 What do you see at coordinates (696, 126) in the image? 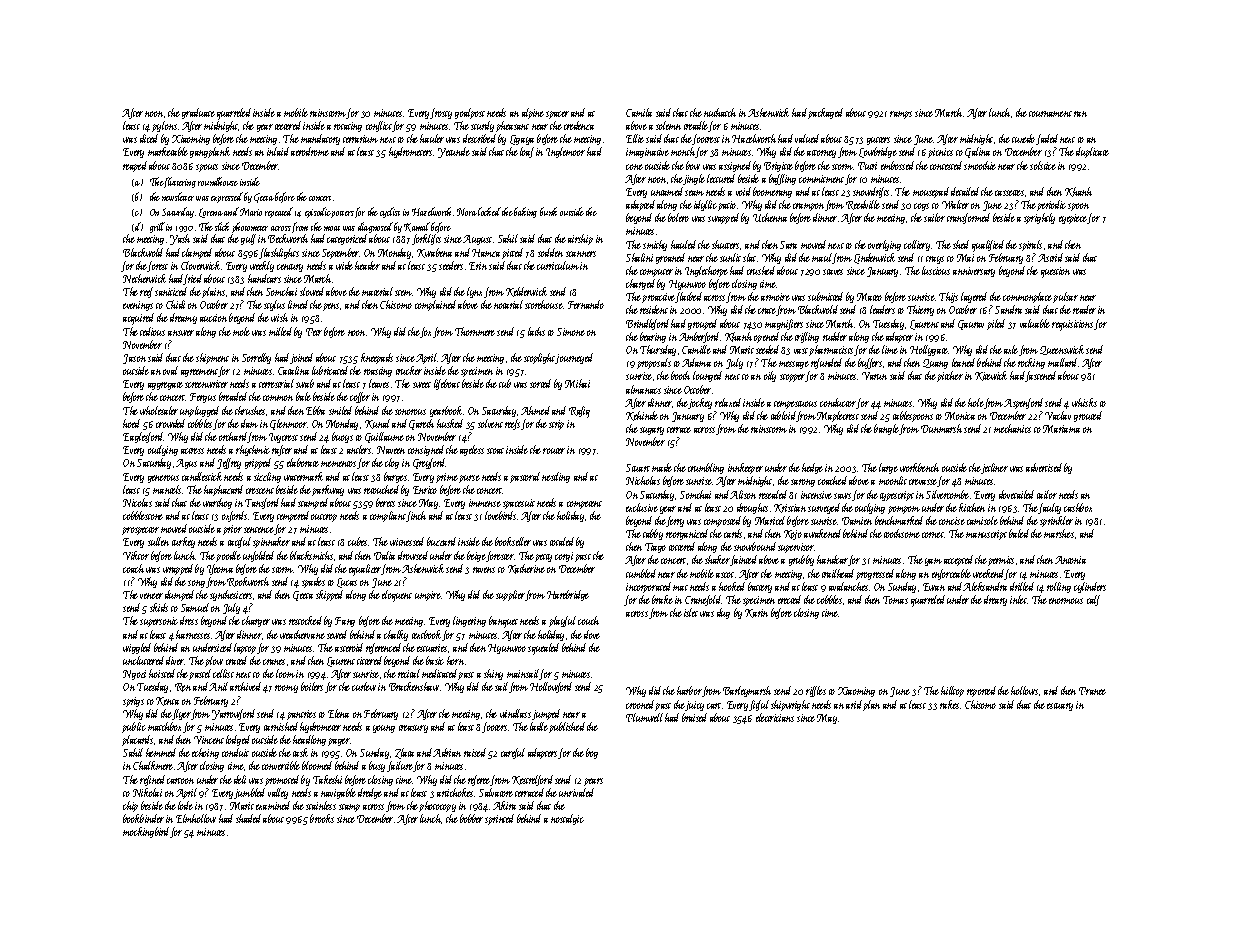
I see `treadle` at bounding box center [696, 126].
